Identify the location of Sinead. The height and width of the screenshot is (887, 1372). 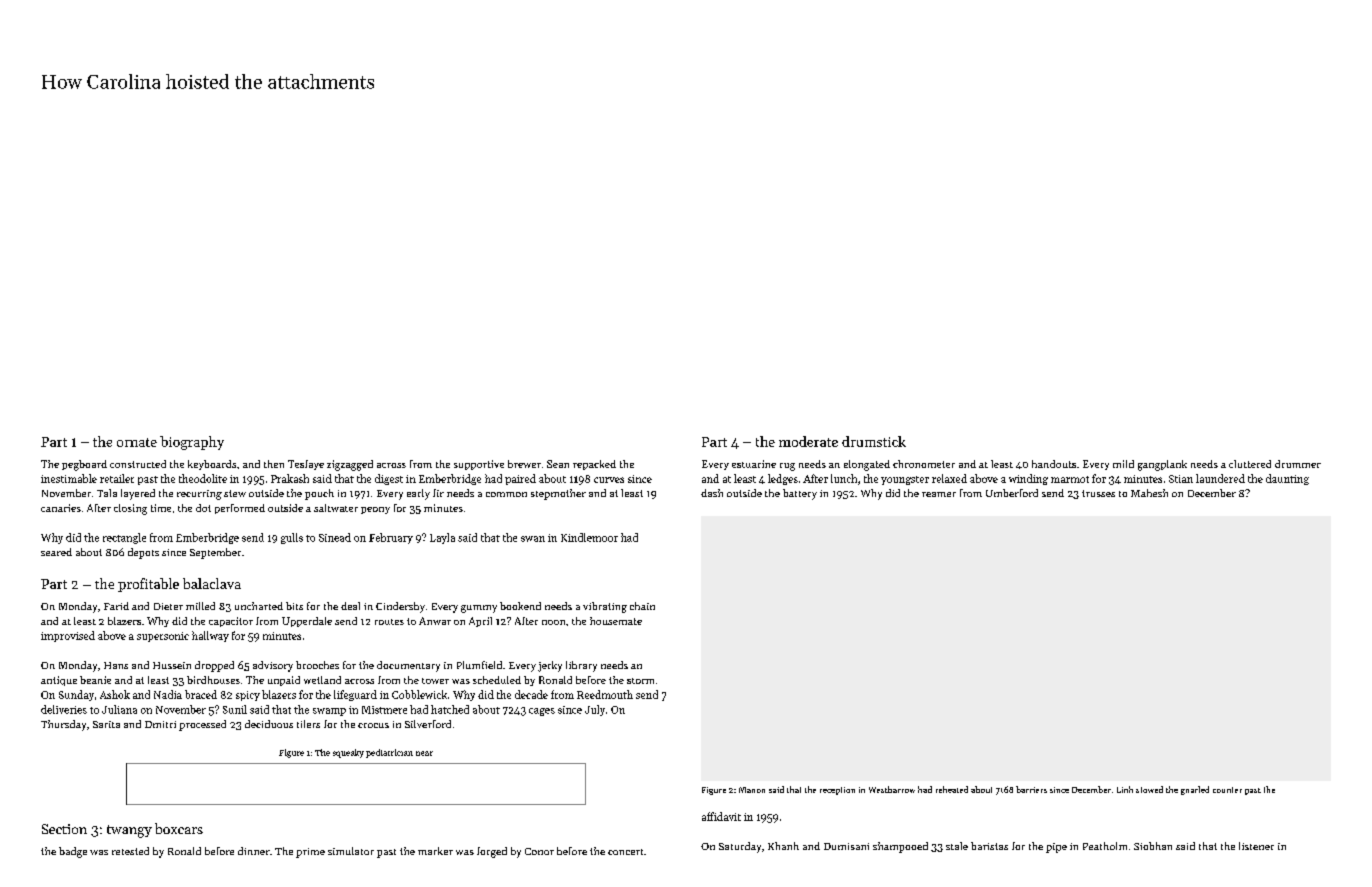
(335, 537).
